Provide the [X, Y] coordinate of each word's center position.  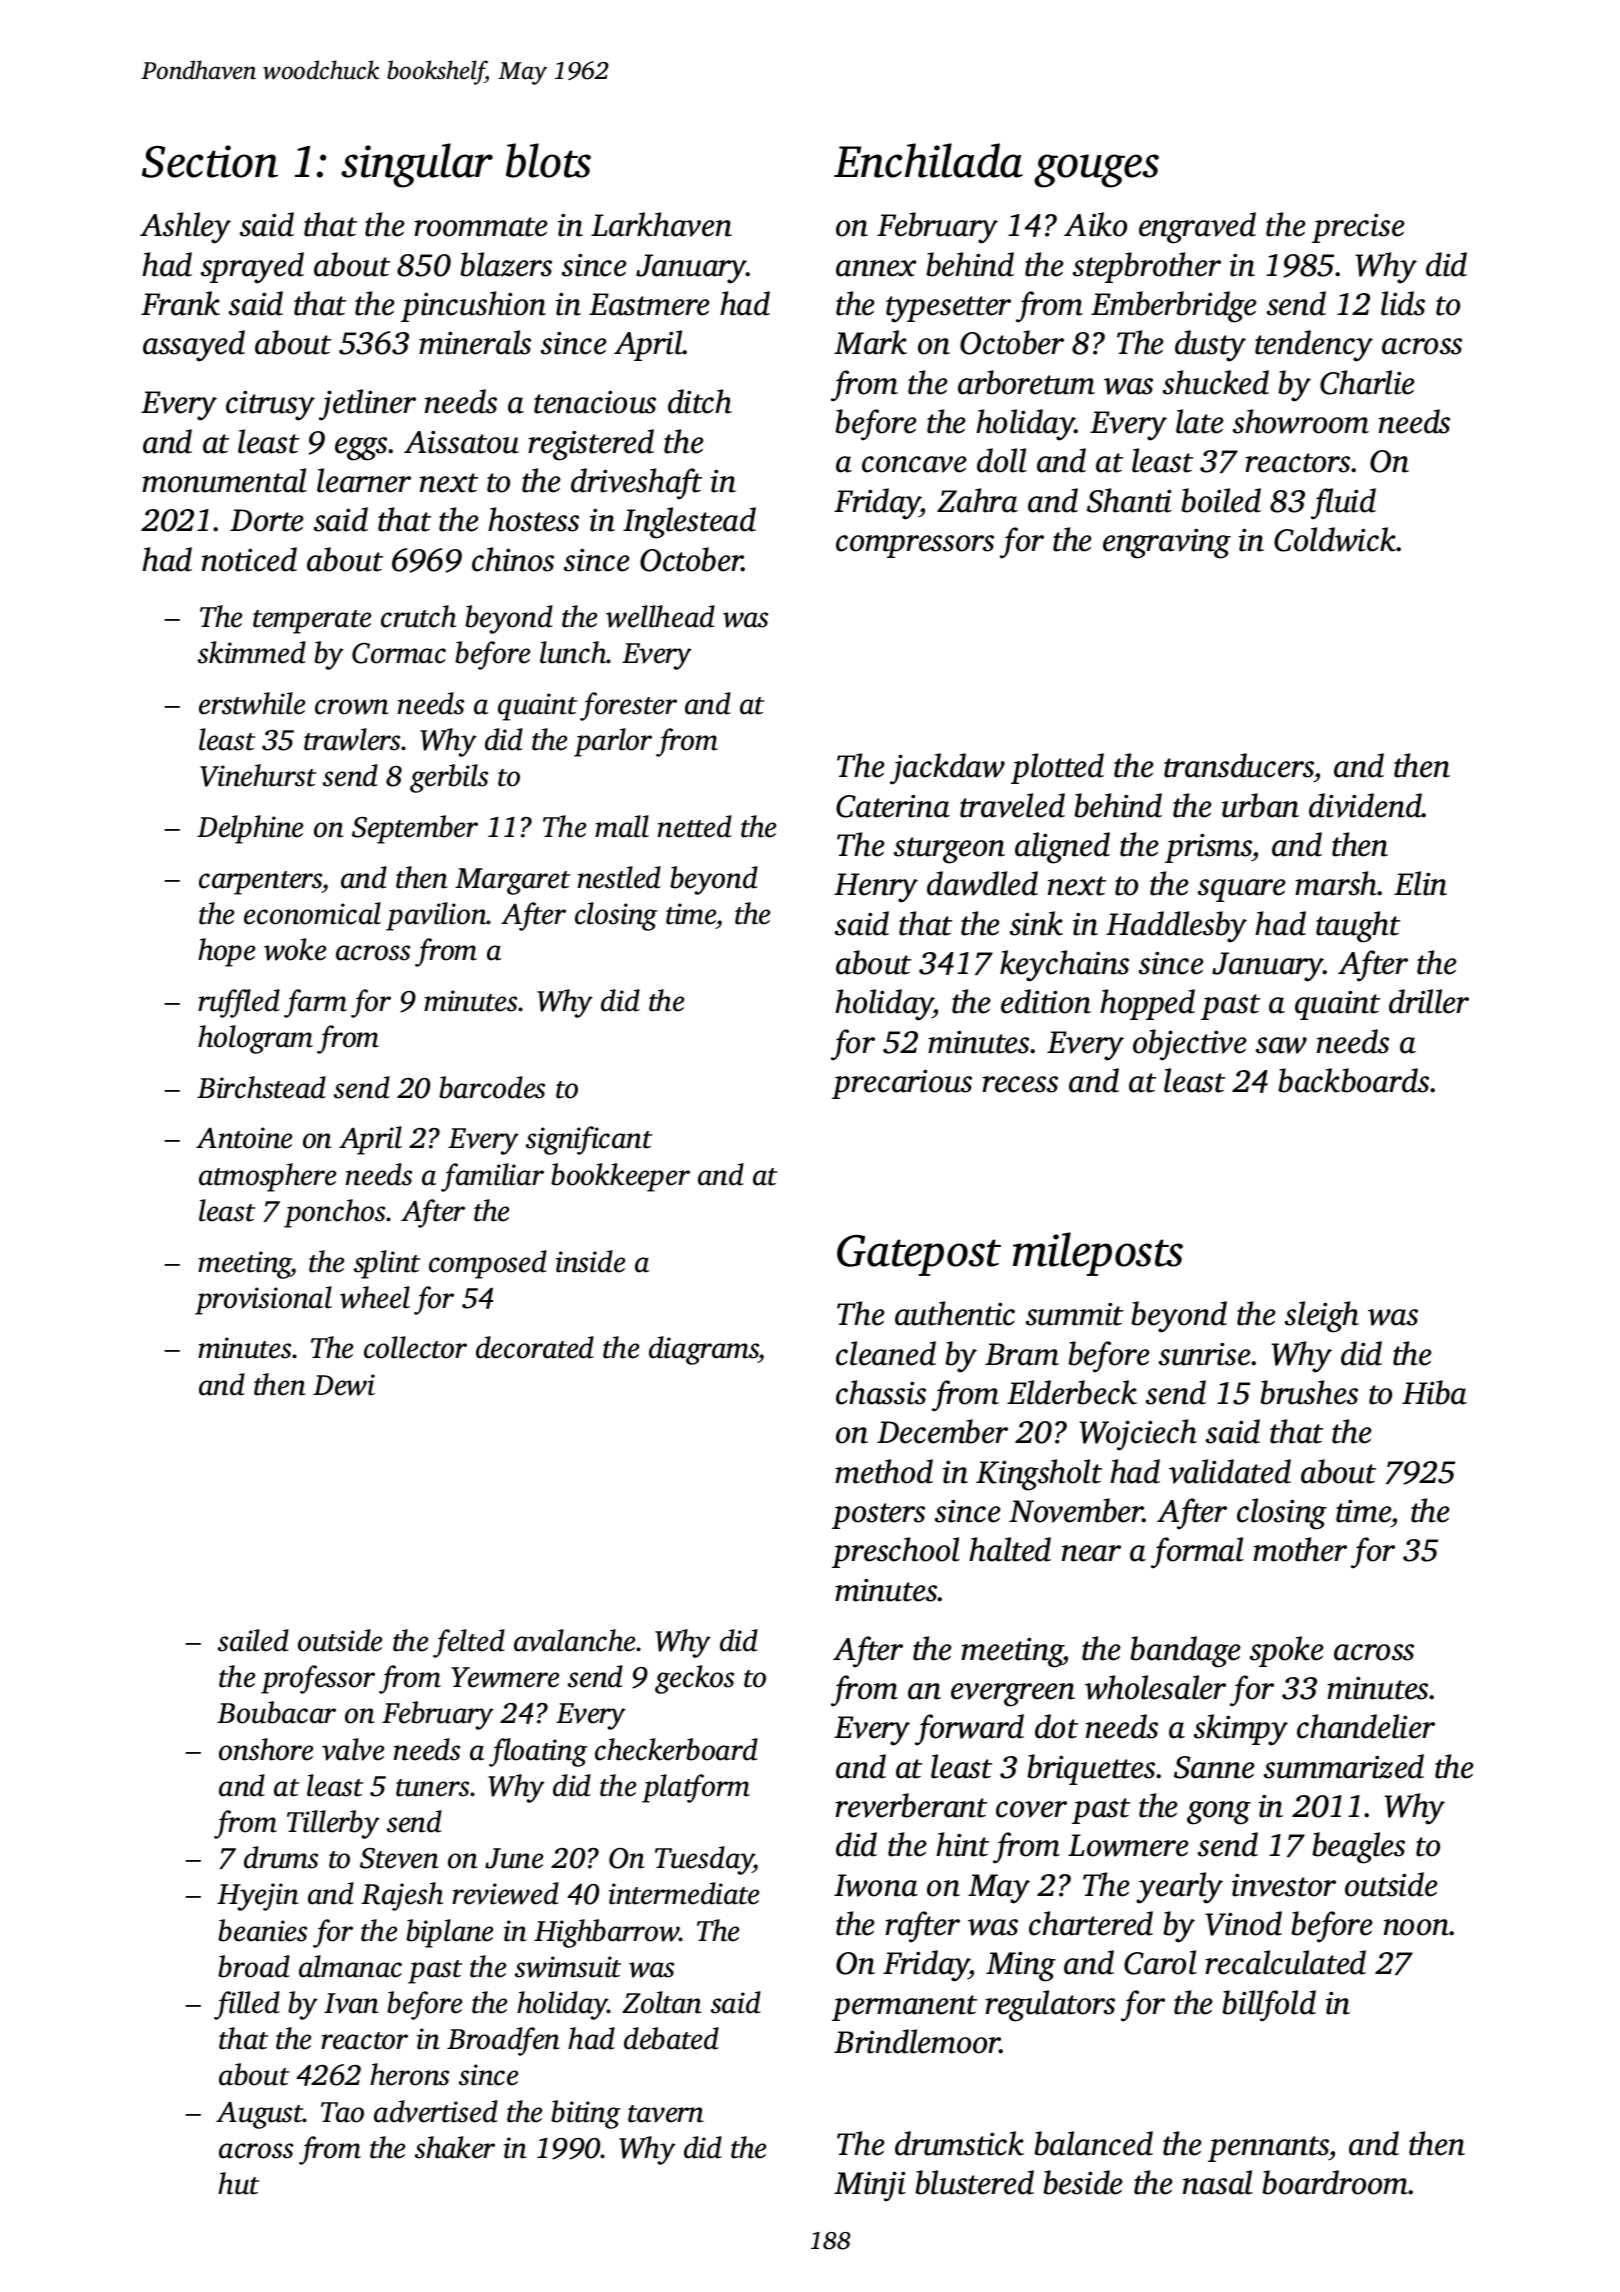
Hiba [1434, 1392]
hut [238, 2183]
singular [417, 165]
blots [548, 160]
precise [1358, 228]
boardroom [1335, 2182]
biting [585, 2114]
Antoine [244, 1138]
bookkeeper [620, 1177]
